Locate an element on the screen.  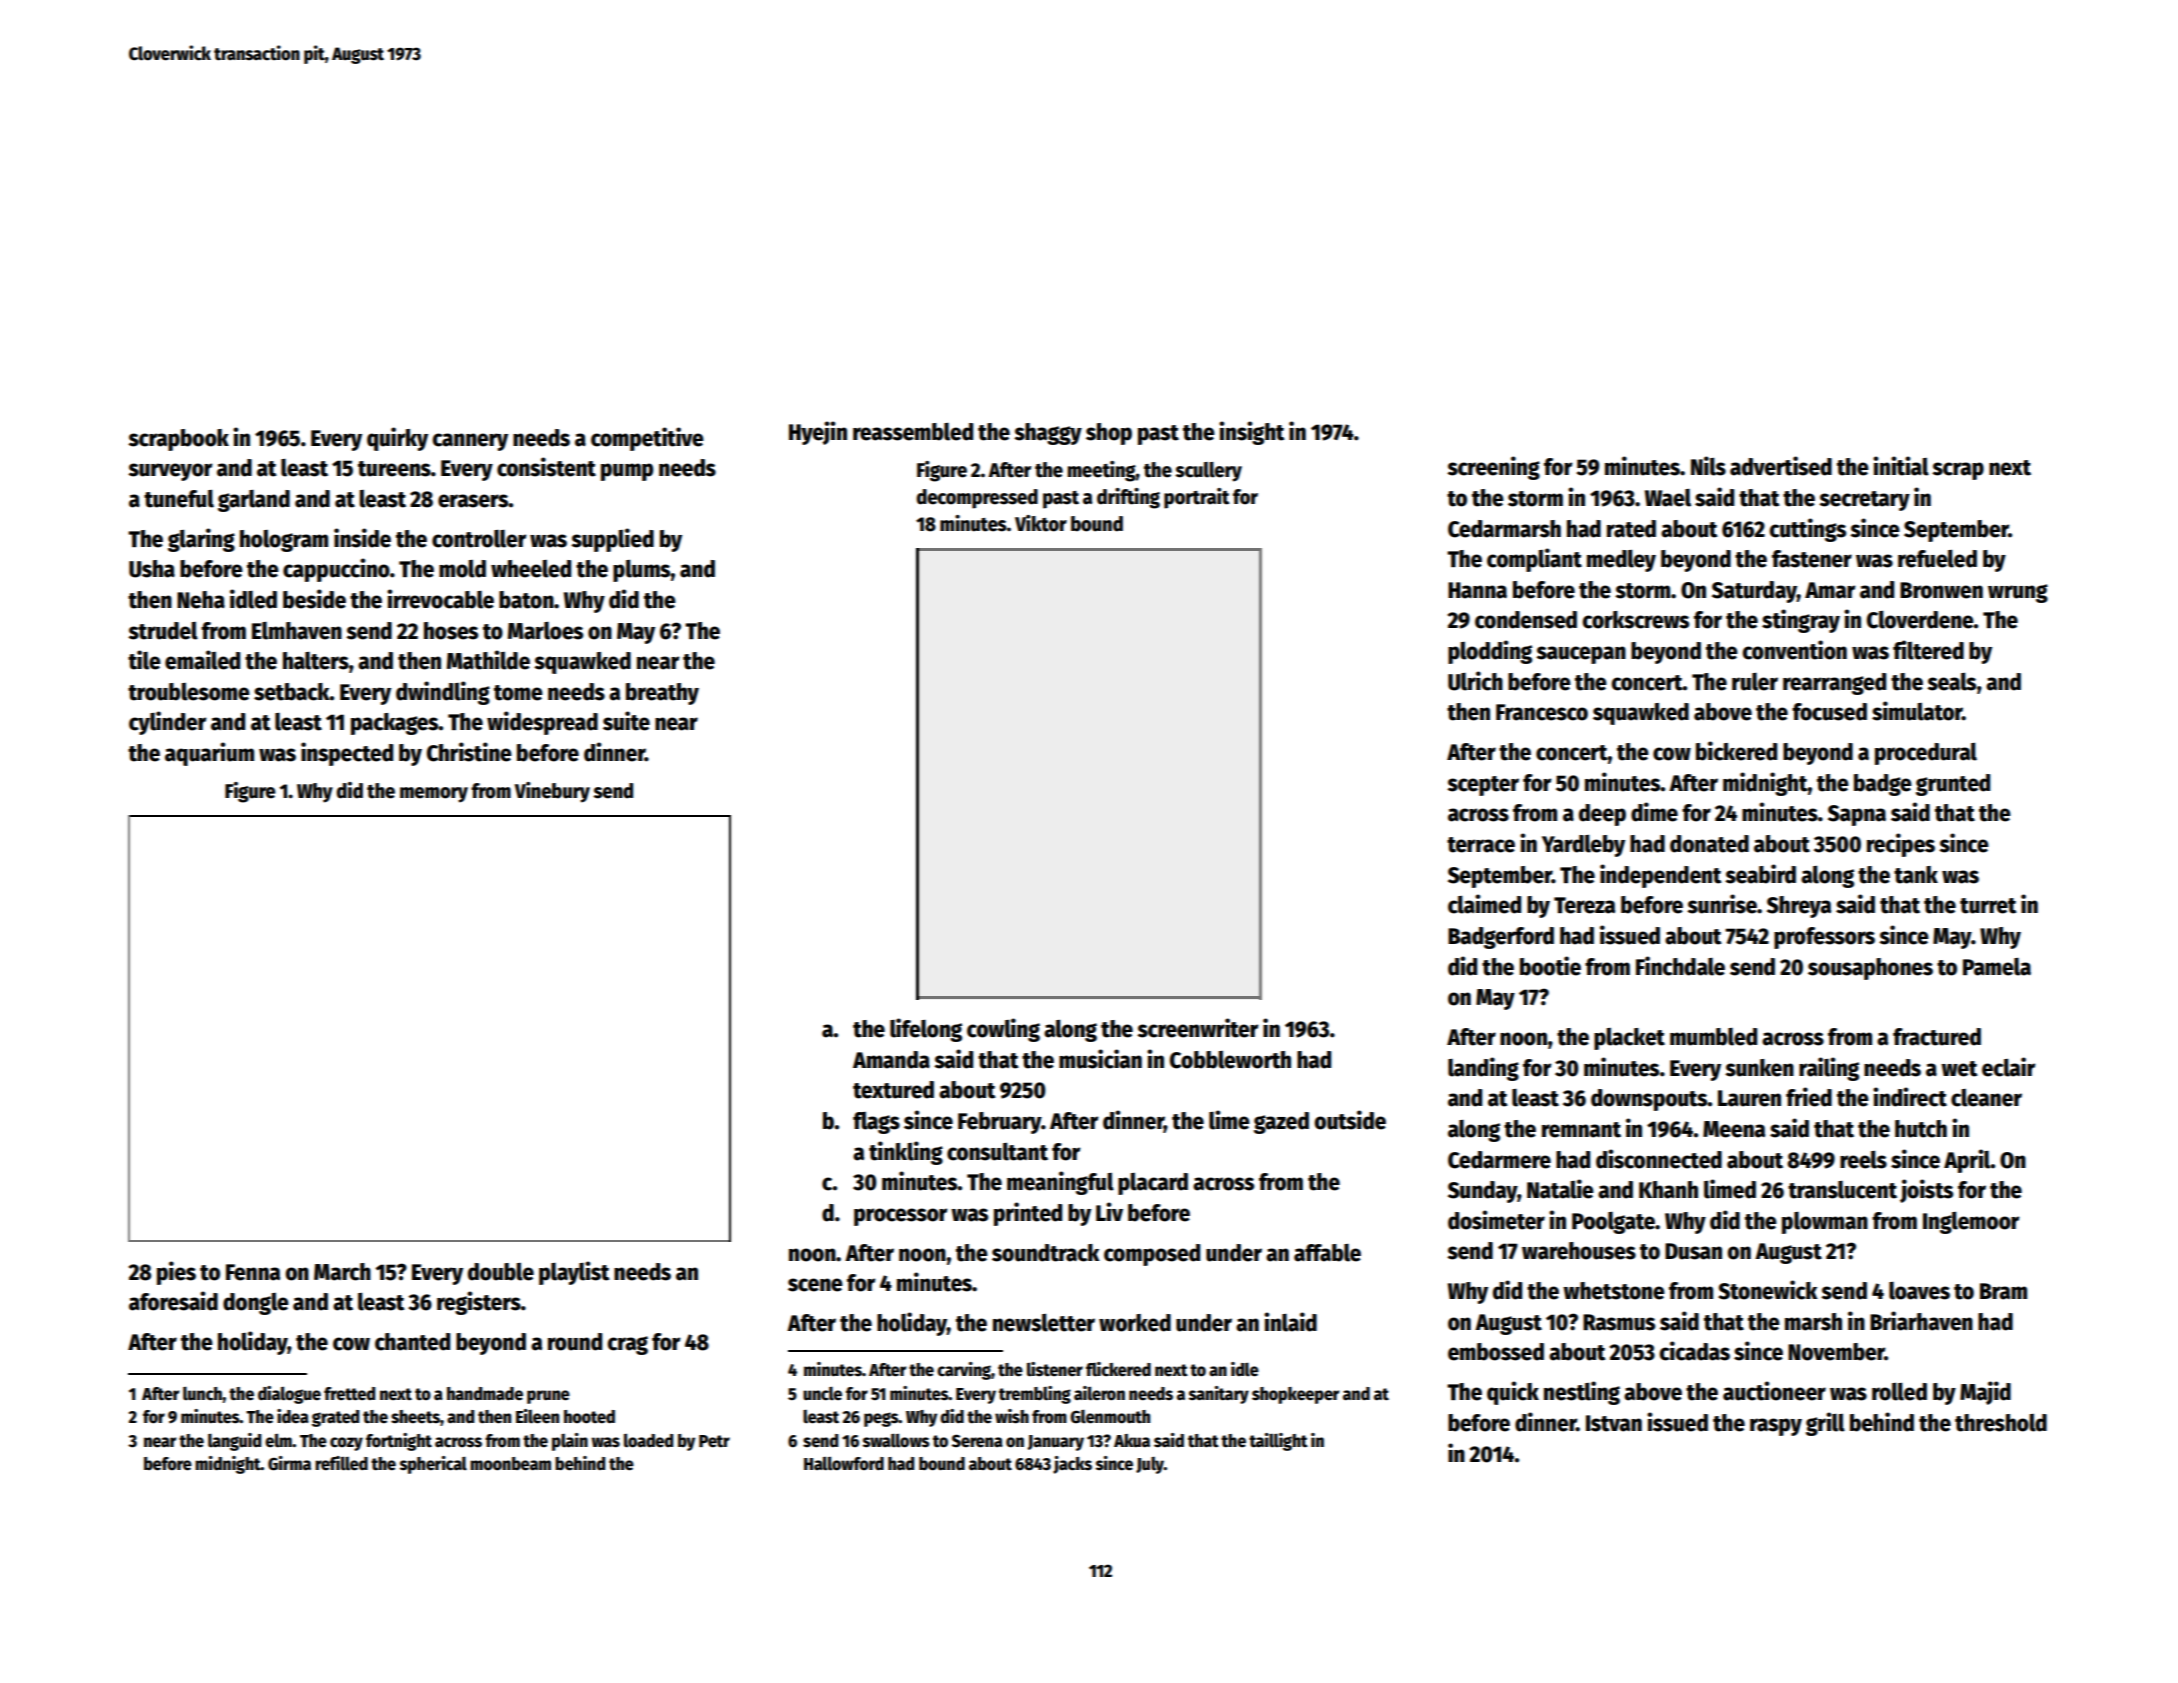
scepter is located at coordinates (1483, 786).
